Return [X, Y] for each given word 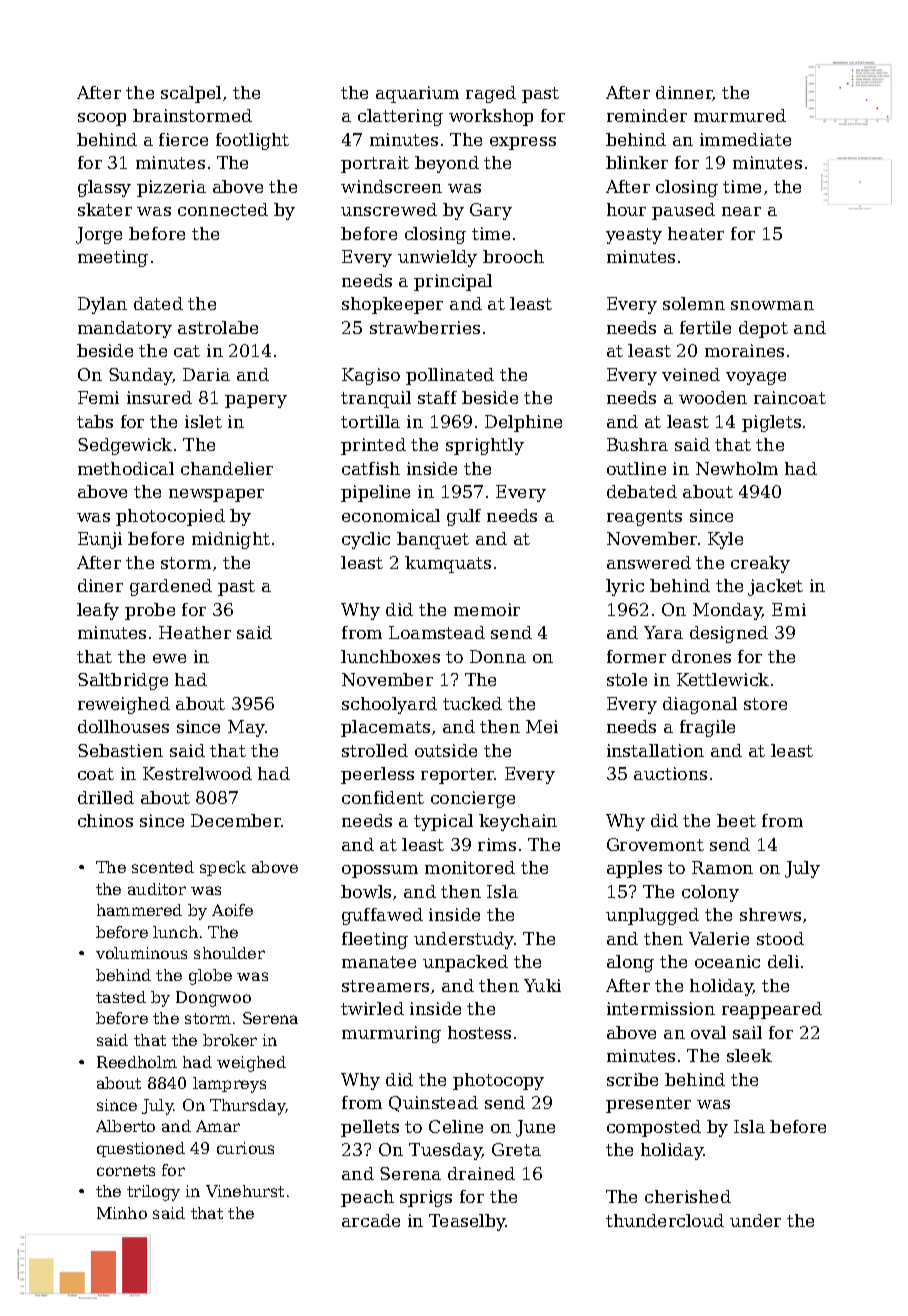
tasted [121, 997]
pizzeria [171, 188]
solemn [694, 303]
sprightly [485, 446]
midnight [231, 540]
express [523, 143]
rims [497, 844]
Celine [456, 1126]
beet [736, 820]
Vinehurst [245, 1191]
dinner [684, 93]
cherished [688, 1196]
